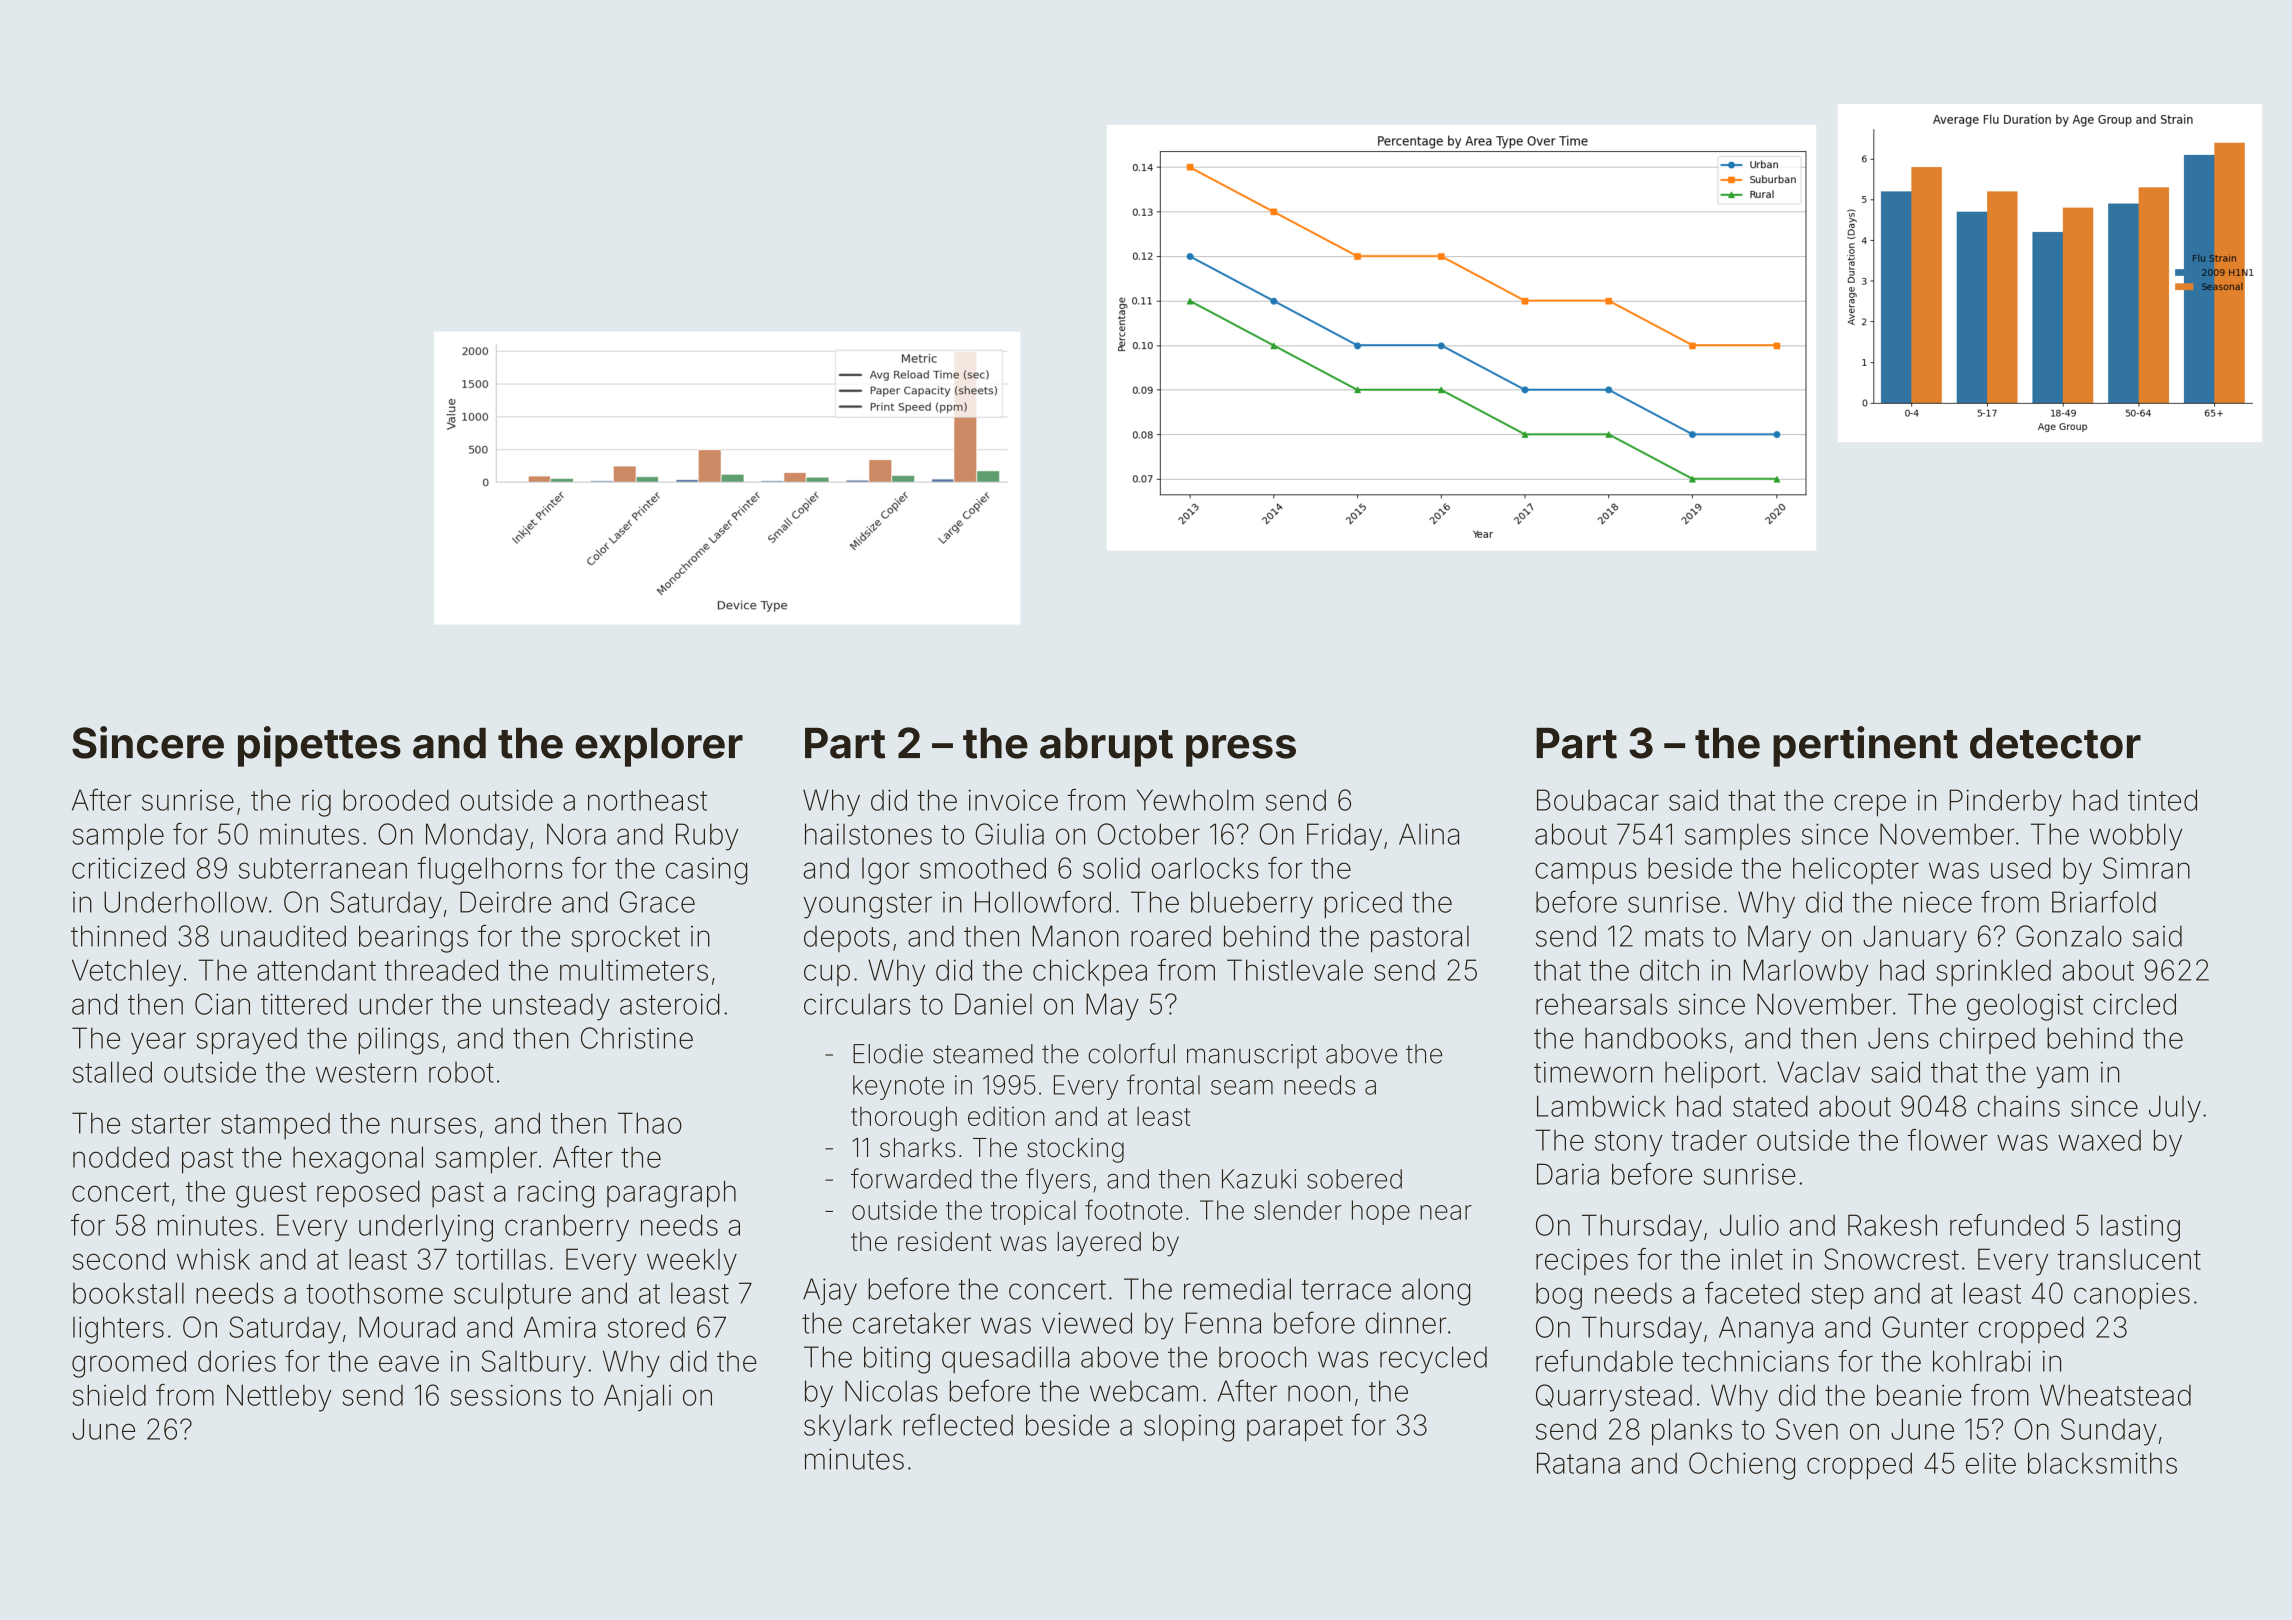 The image size is (2292, 1620). Describe the element at coordinates (512, 1296) in the screenshot. I see `sculpture` at that location.
